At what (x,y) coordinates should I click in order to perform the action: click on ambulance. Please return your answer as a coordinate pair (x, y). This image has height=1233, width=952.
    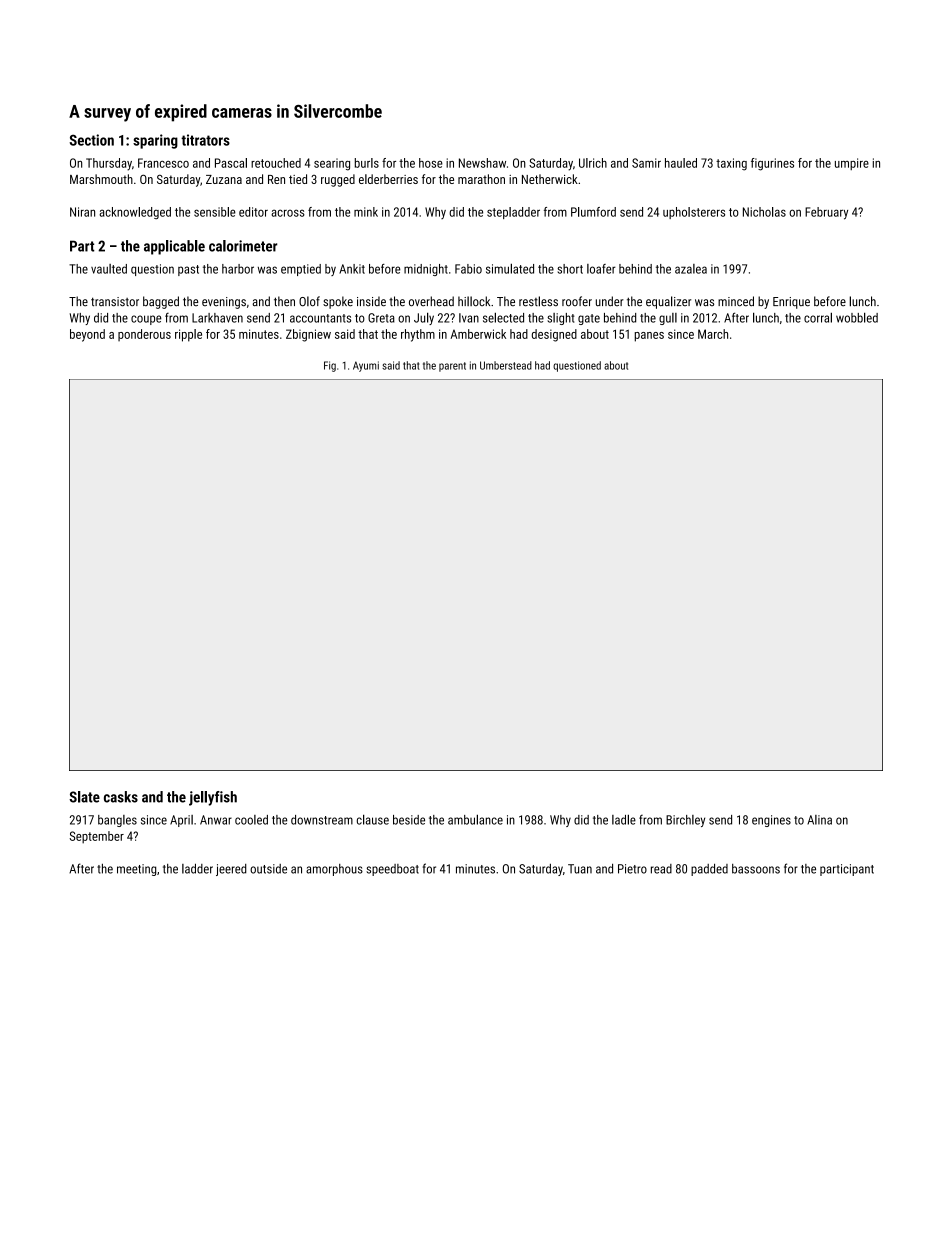
    Looking at the image, I should click on (475, 819).
